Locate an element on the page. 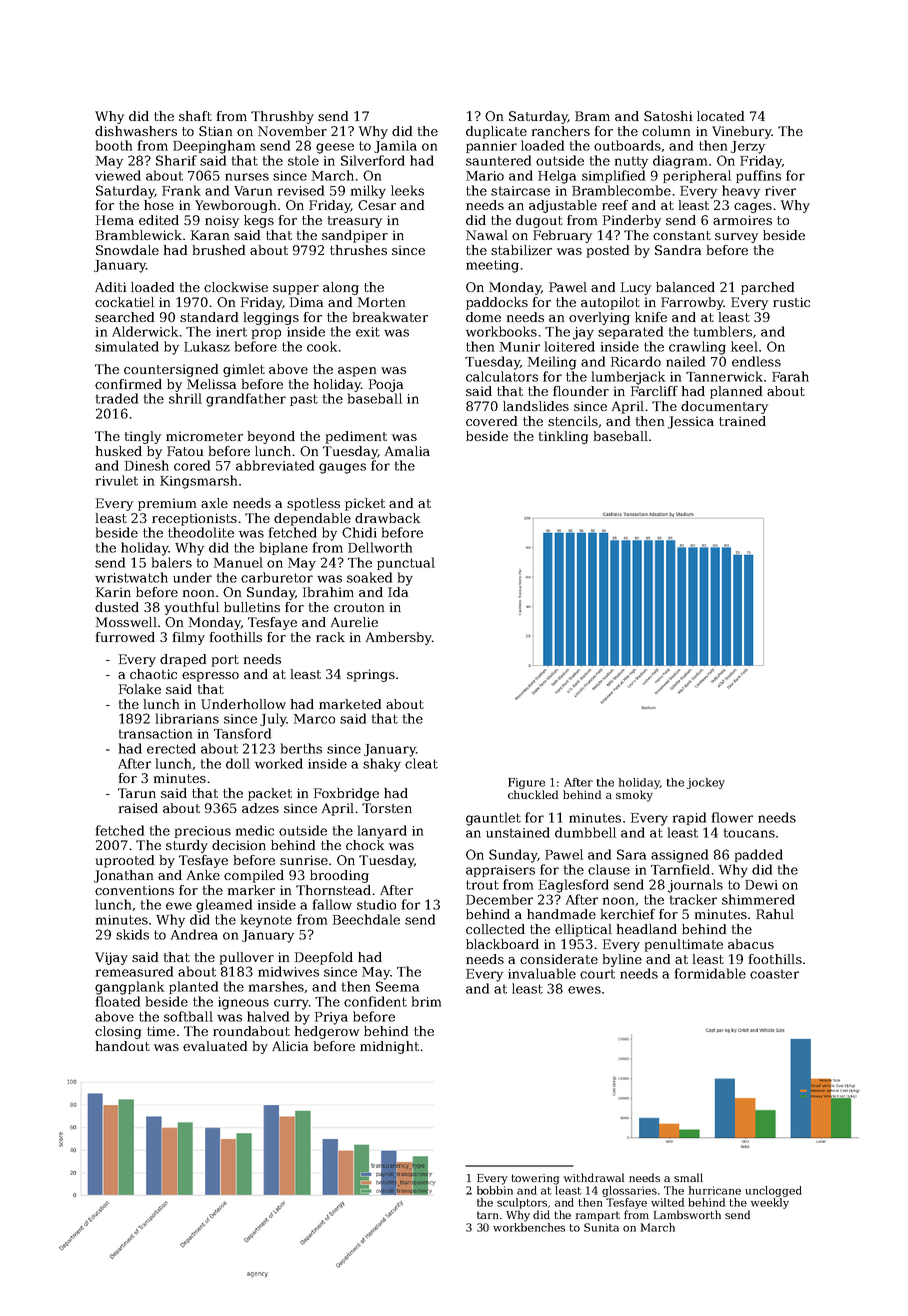 Image resolution: width=908 pixels, height=1316 pixels. balers is located at coordinates (172, 562).
